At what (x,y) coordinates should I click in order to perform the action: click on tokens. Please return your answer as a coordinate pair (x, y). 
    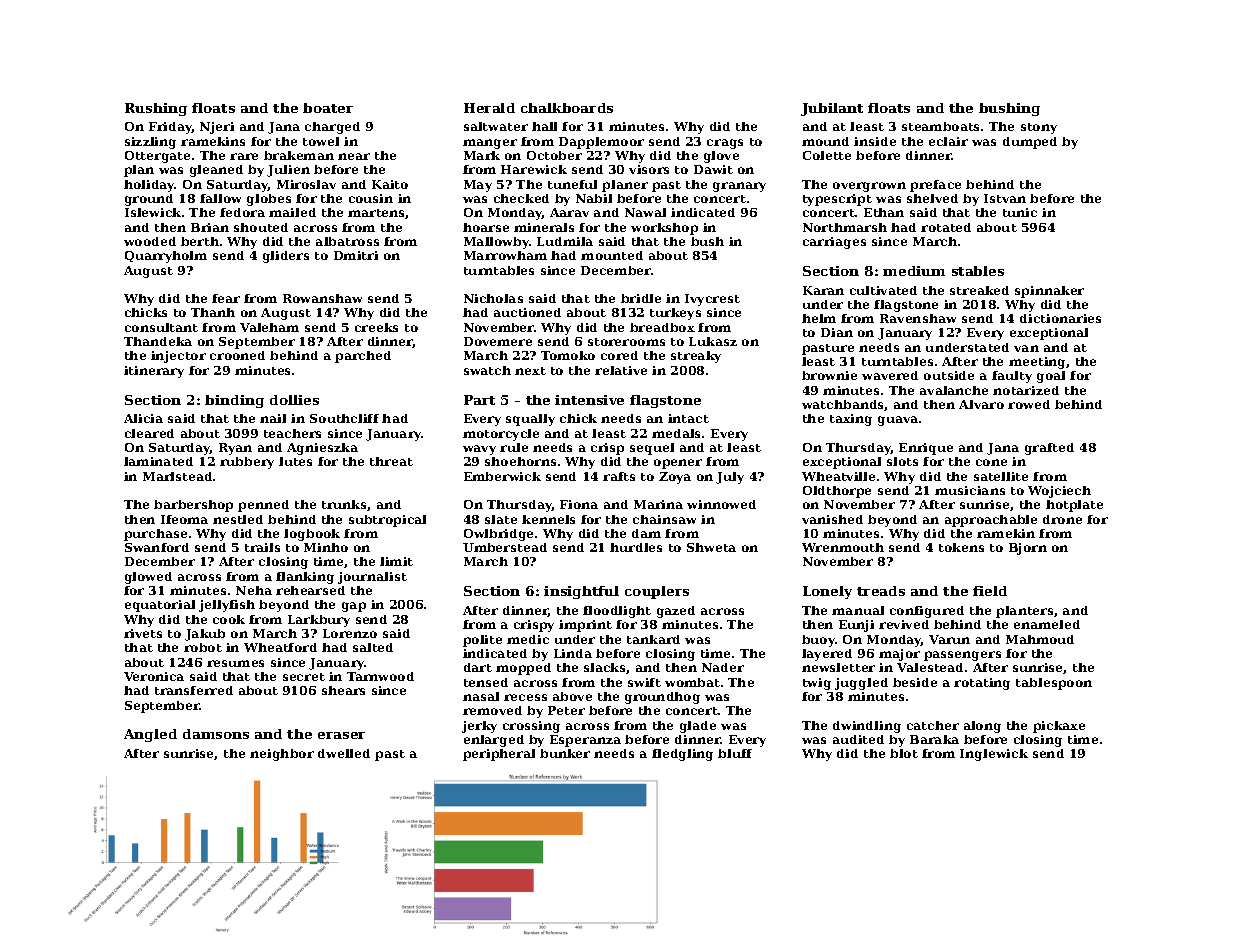
    Looking at the image, I should click on (961, 547).
